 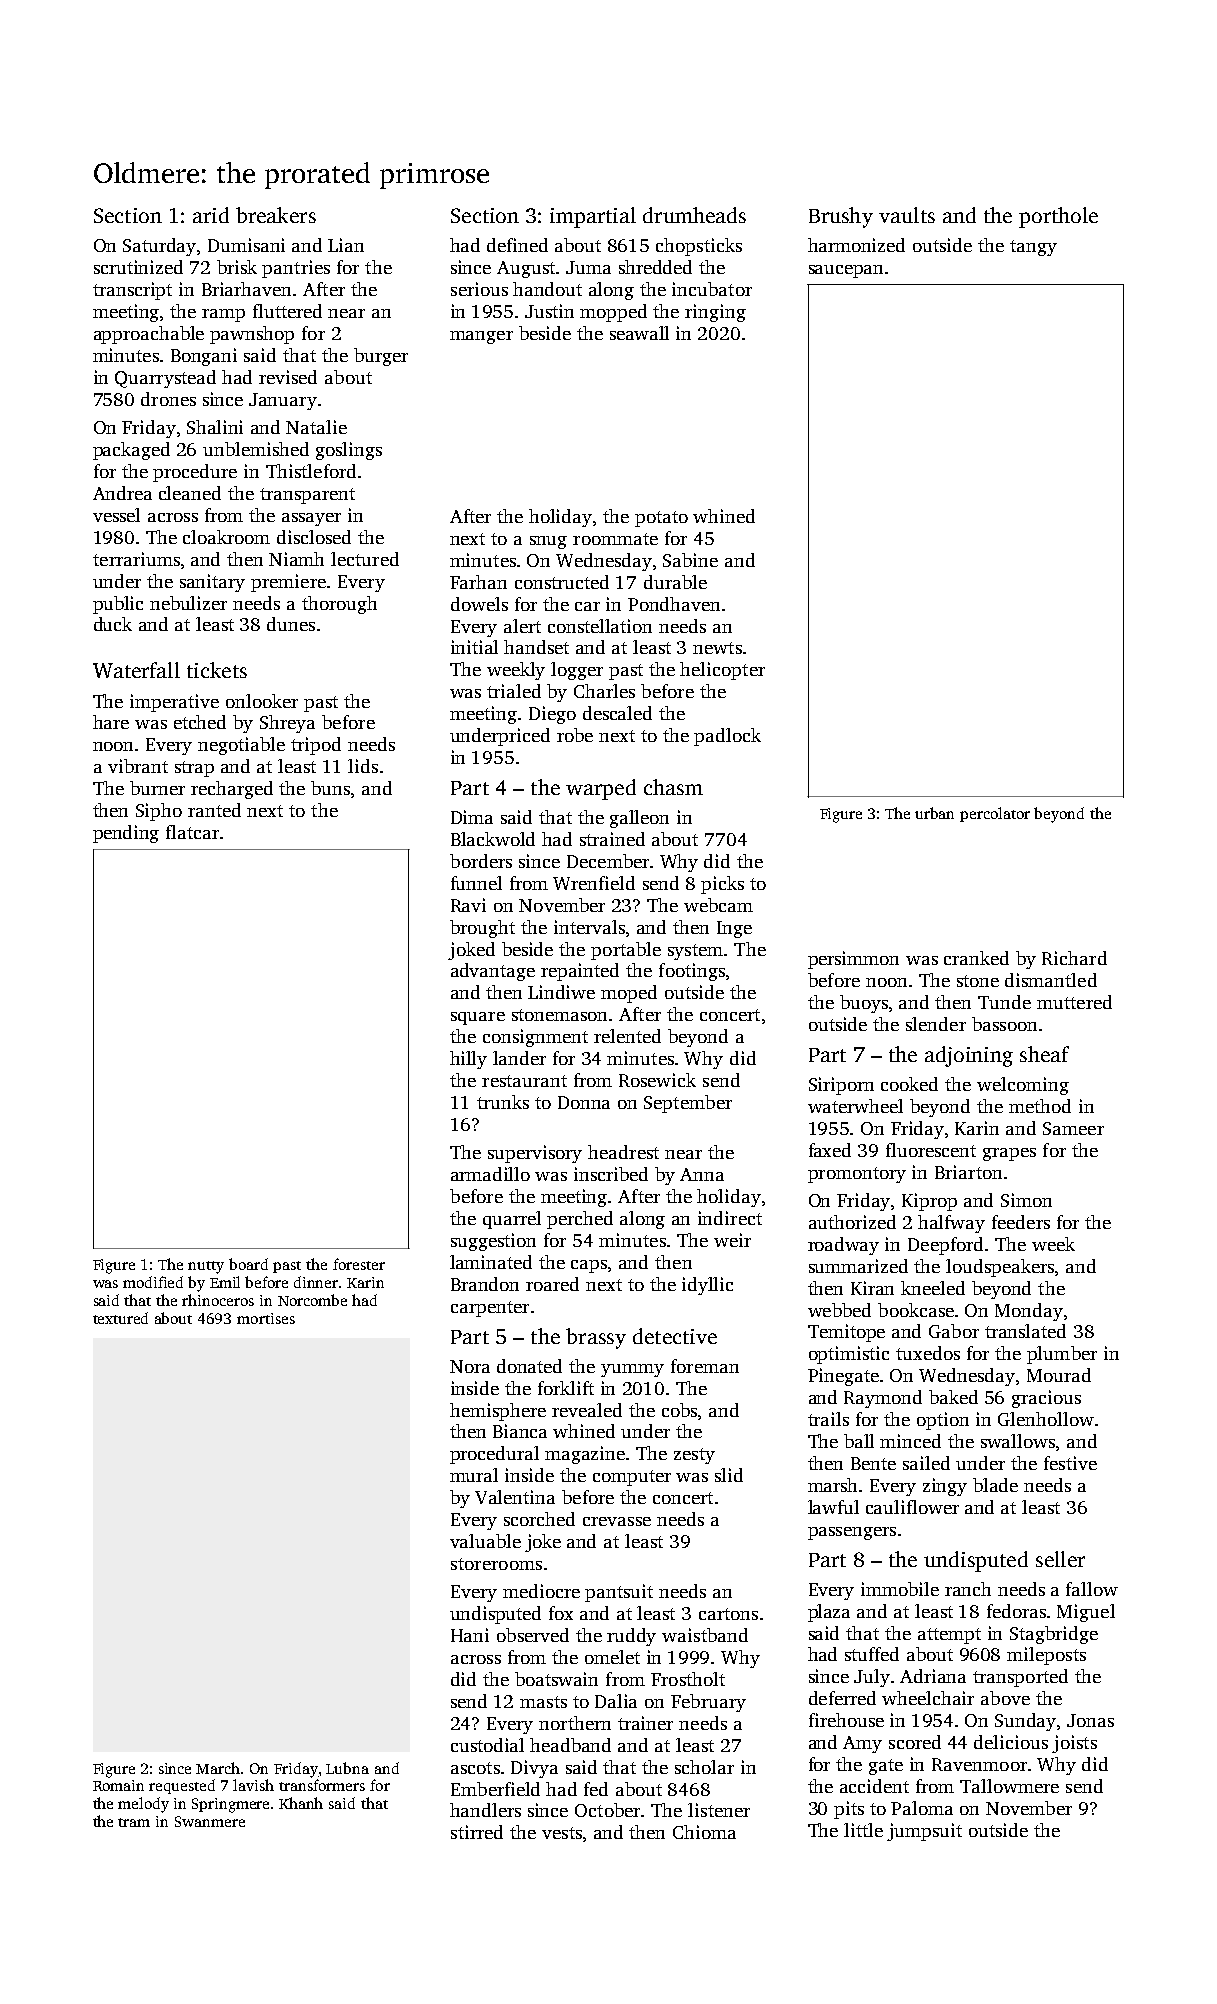 What do you see at coordinates (490, 1174) in the document?
I see `armadillo` at bounding box center [490, 1174].
